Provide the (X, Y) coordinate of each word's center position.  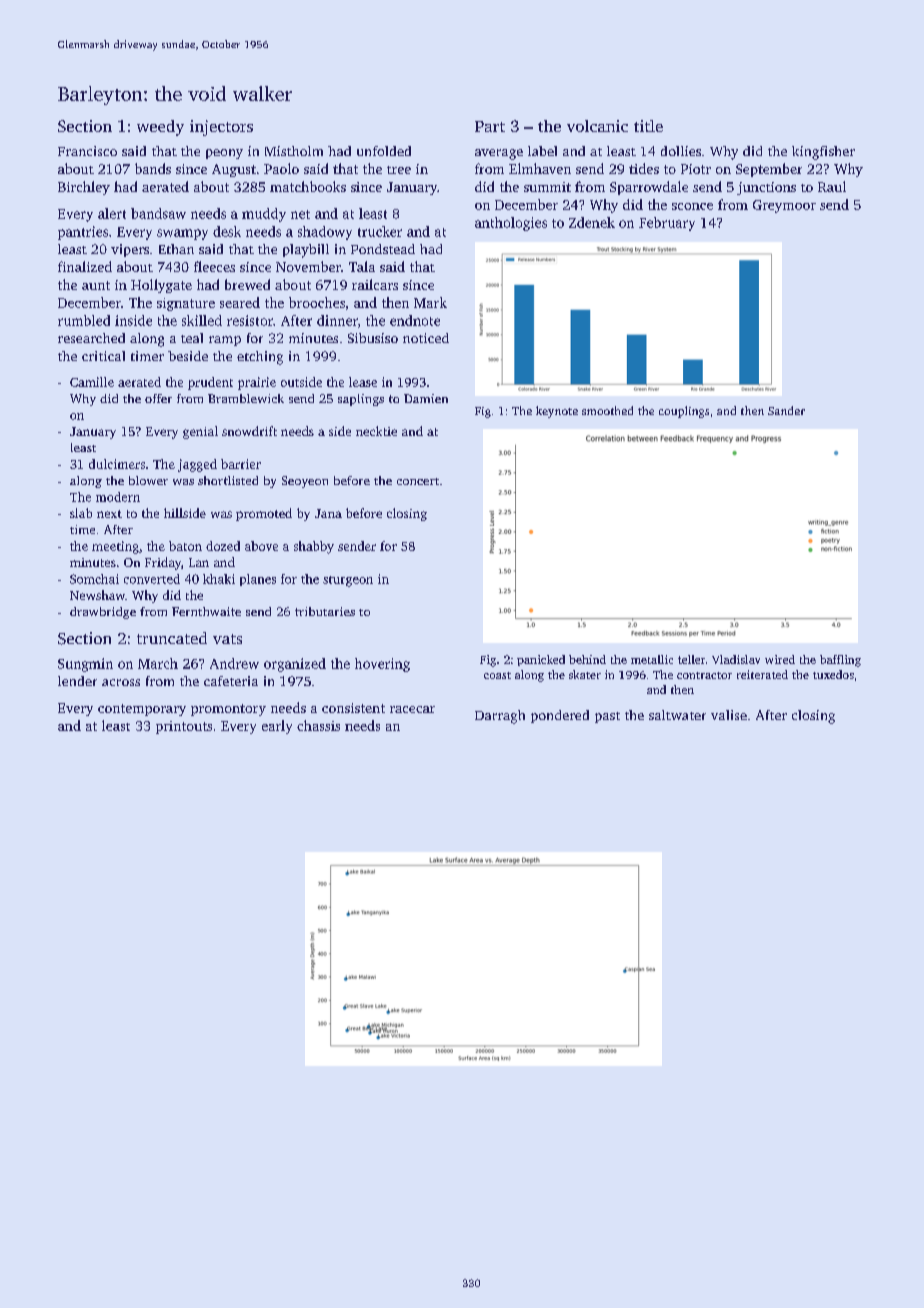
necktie (376, 431)
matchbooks (308, 186)
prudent (210, 383)
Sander (786, 410)
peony (224, 154)
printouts (184, 727)
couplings (684, 412)
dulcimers (117, 464)
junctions (766, 188)
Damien (426, 398)
